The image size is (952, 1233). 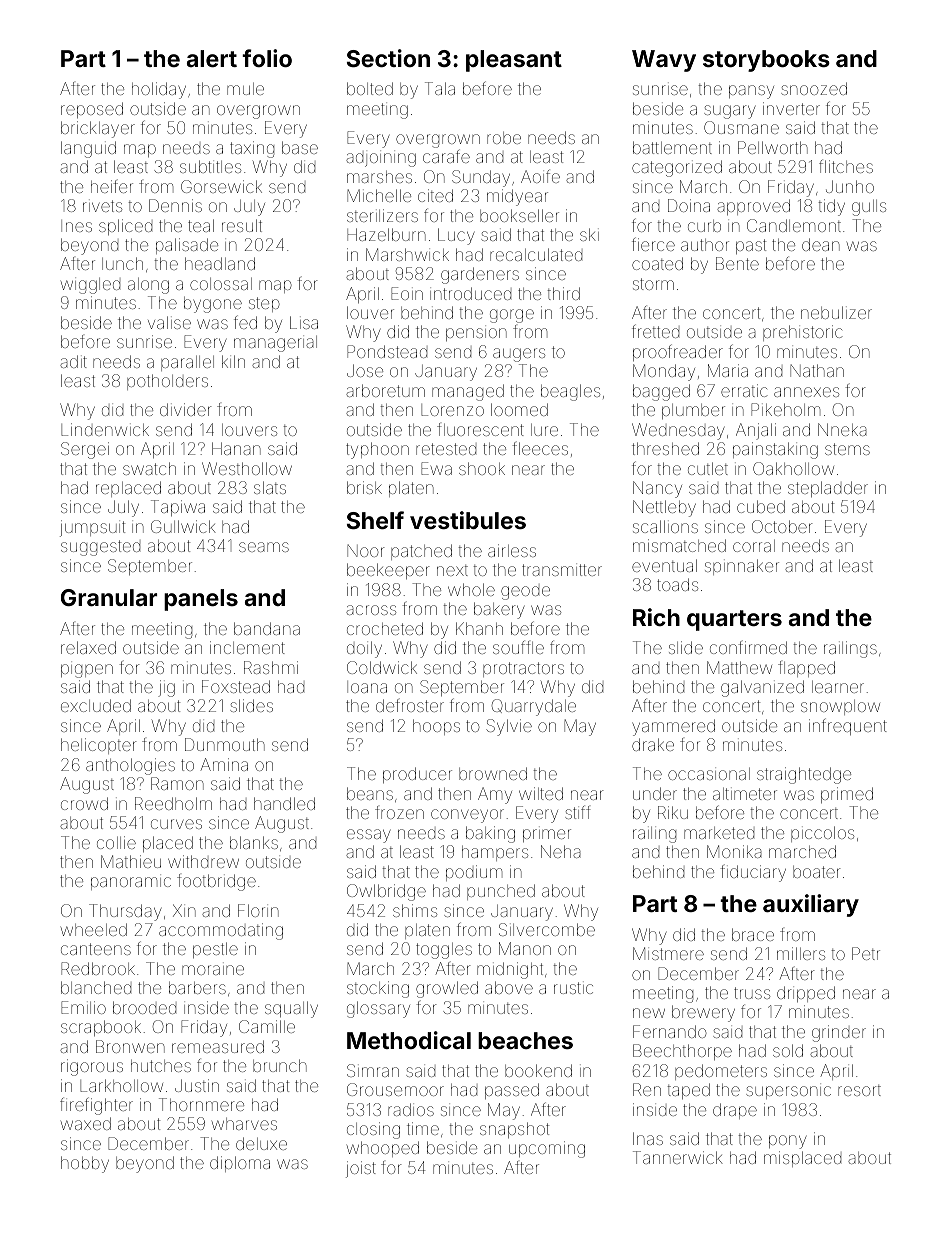 I want to click on pansy, so click(x=751, y=92).
